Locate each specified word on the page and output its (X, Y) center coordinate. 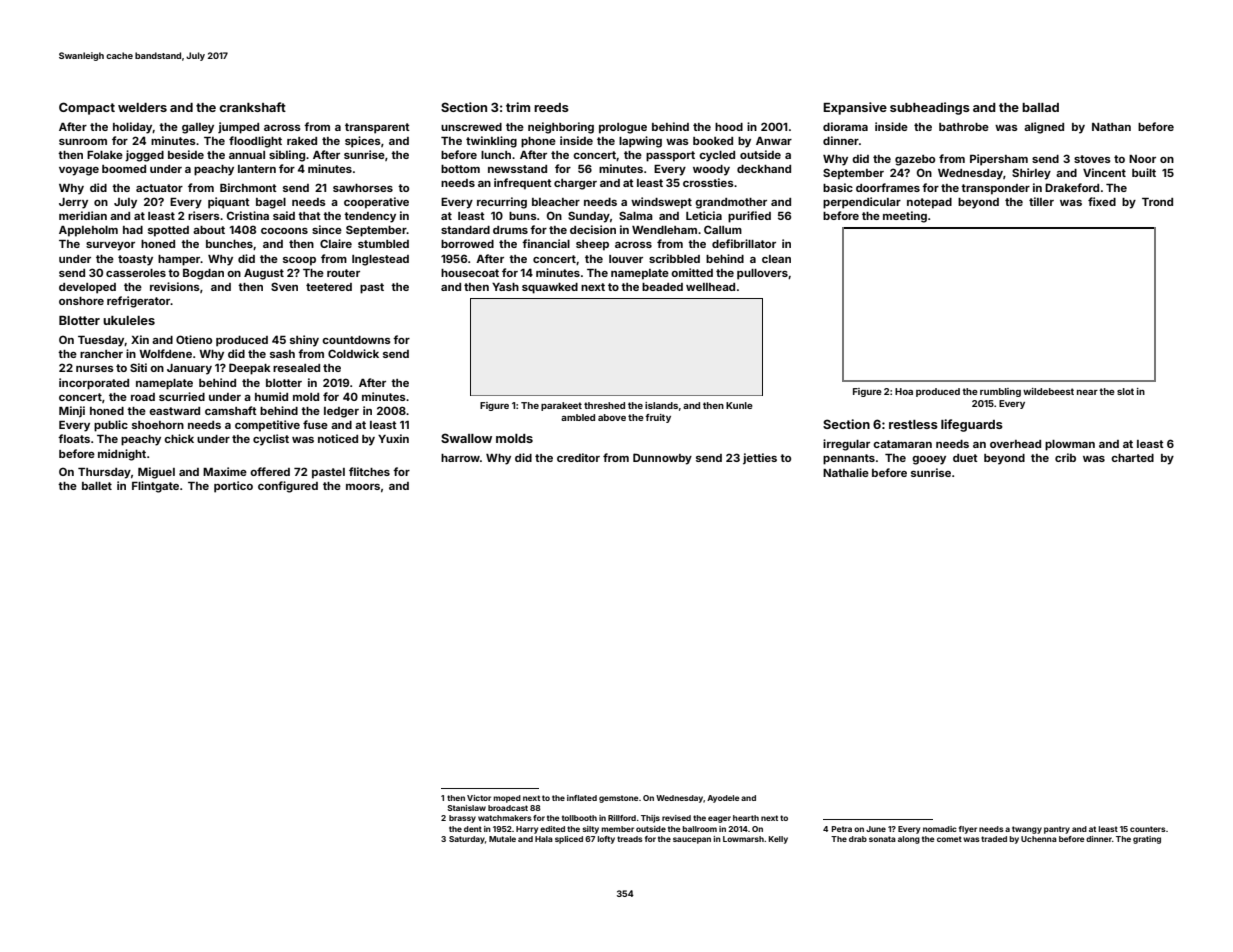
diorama (845, 126)
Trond (1157, 202)
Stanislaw (466, 808)
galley (198, 128)
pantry (1057, 830)
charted (1132, 458)
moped (507, 799)
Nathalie (846, 472)
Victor (479, 798)
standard (465, 230)
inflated (582, 798)
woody (711, 170)
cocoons (284, 231)
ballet (97, 486)
